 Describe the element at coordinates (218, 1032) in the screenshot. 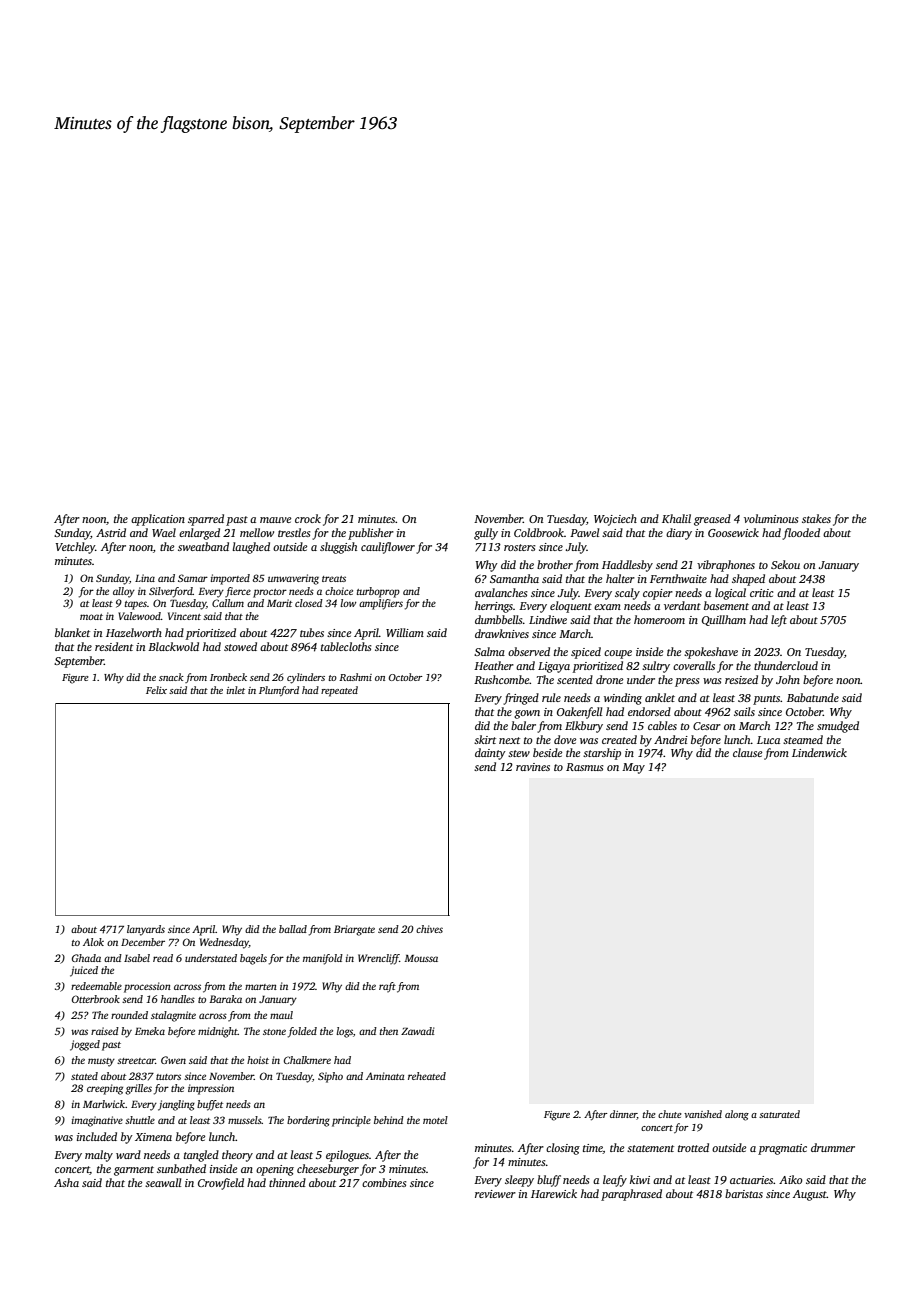

I see `midnight` at that location.
